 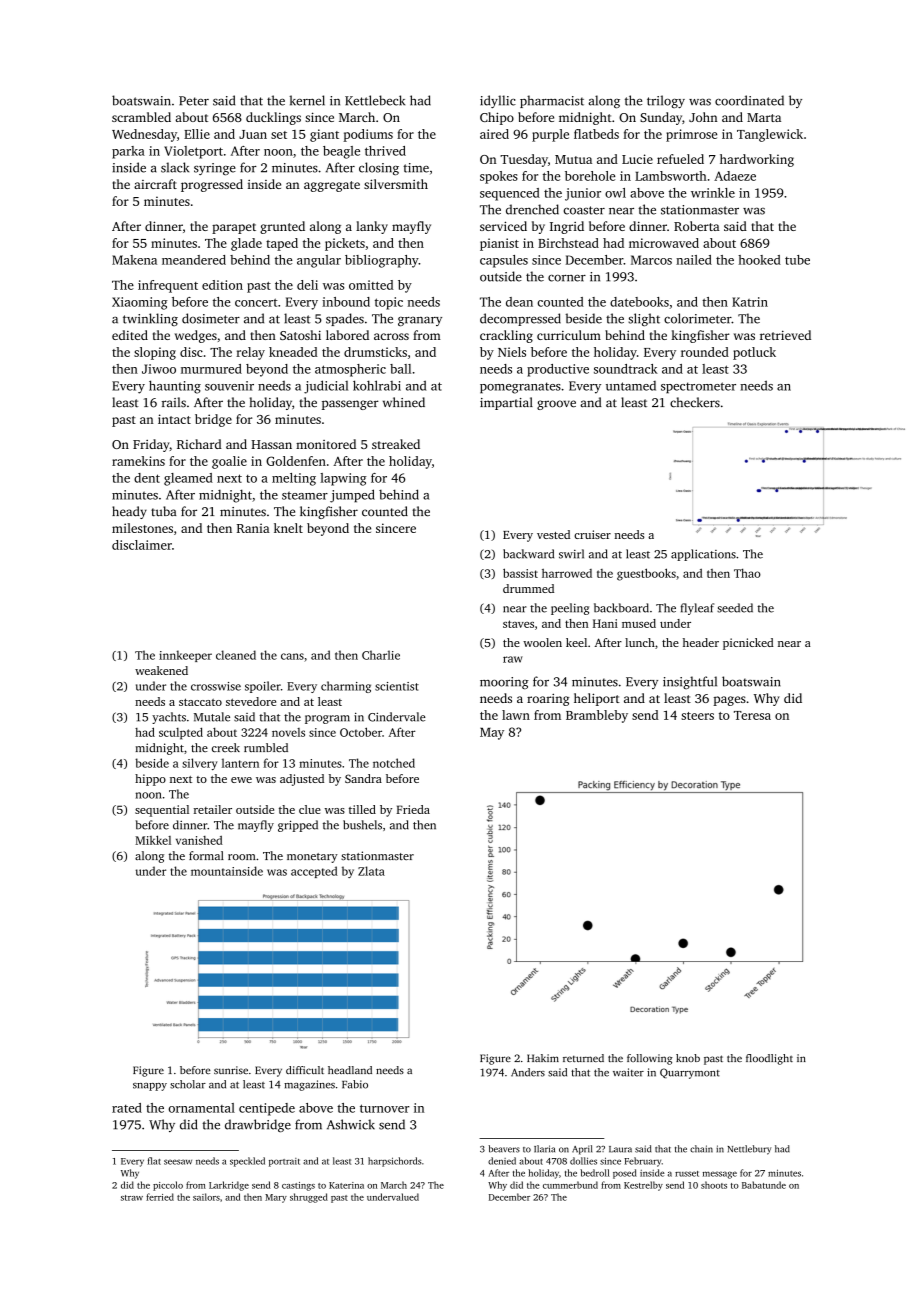 What do you see at coordinates (253, 528) in the page?
I see `Rania` at bounding box center [253, 528].
